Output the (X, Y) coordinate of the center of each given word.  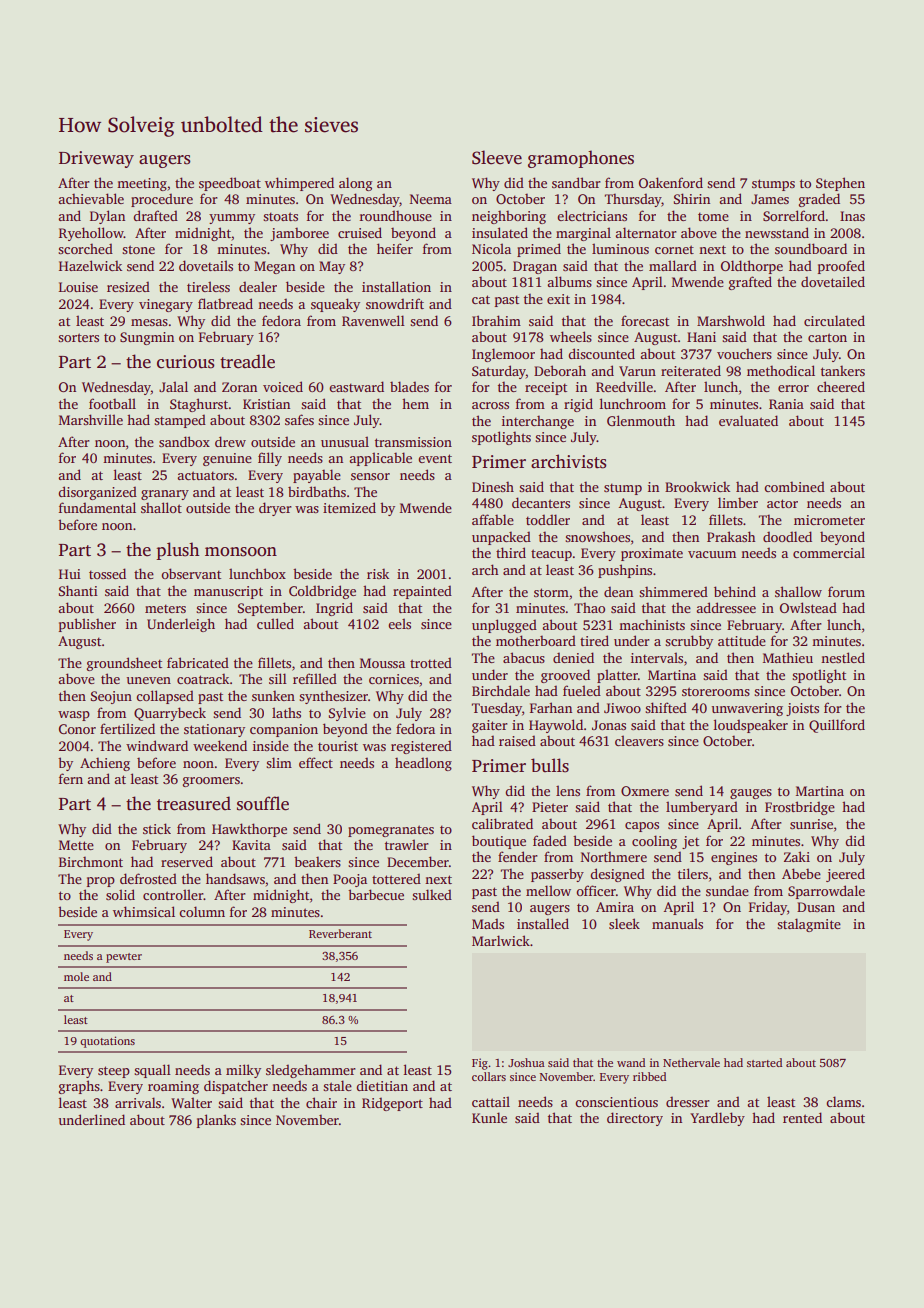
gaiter (490, 726)
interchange (538, 422)
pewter (124, 958)
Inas (852, 216)
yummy (232, 219)
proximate (652, 554)
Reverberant (340, 933)
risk (378, 573)
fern (71, 778)
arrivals (138, 1102)
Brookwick (697, 486)
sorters (78, 337)
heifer (395, 248)
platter (617, 676)
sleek (624, 923)
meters (165, 608)
